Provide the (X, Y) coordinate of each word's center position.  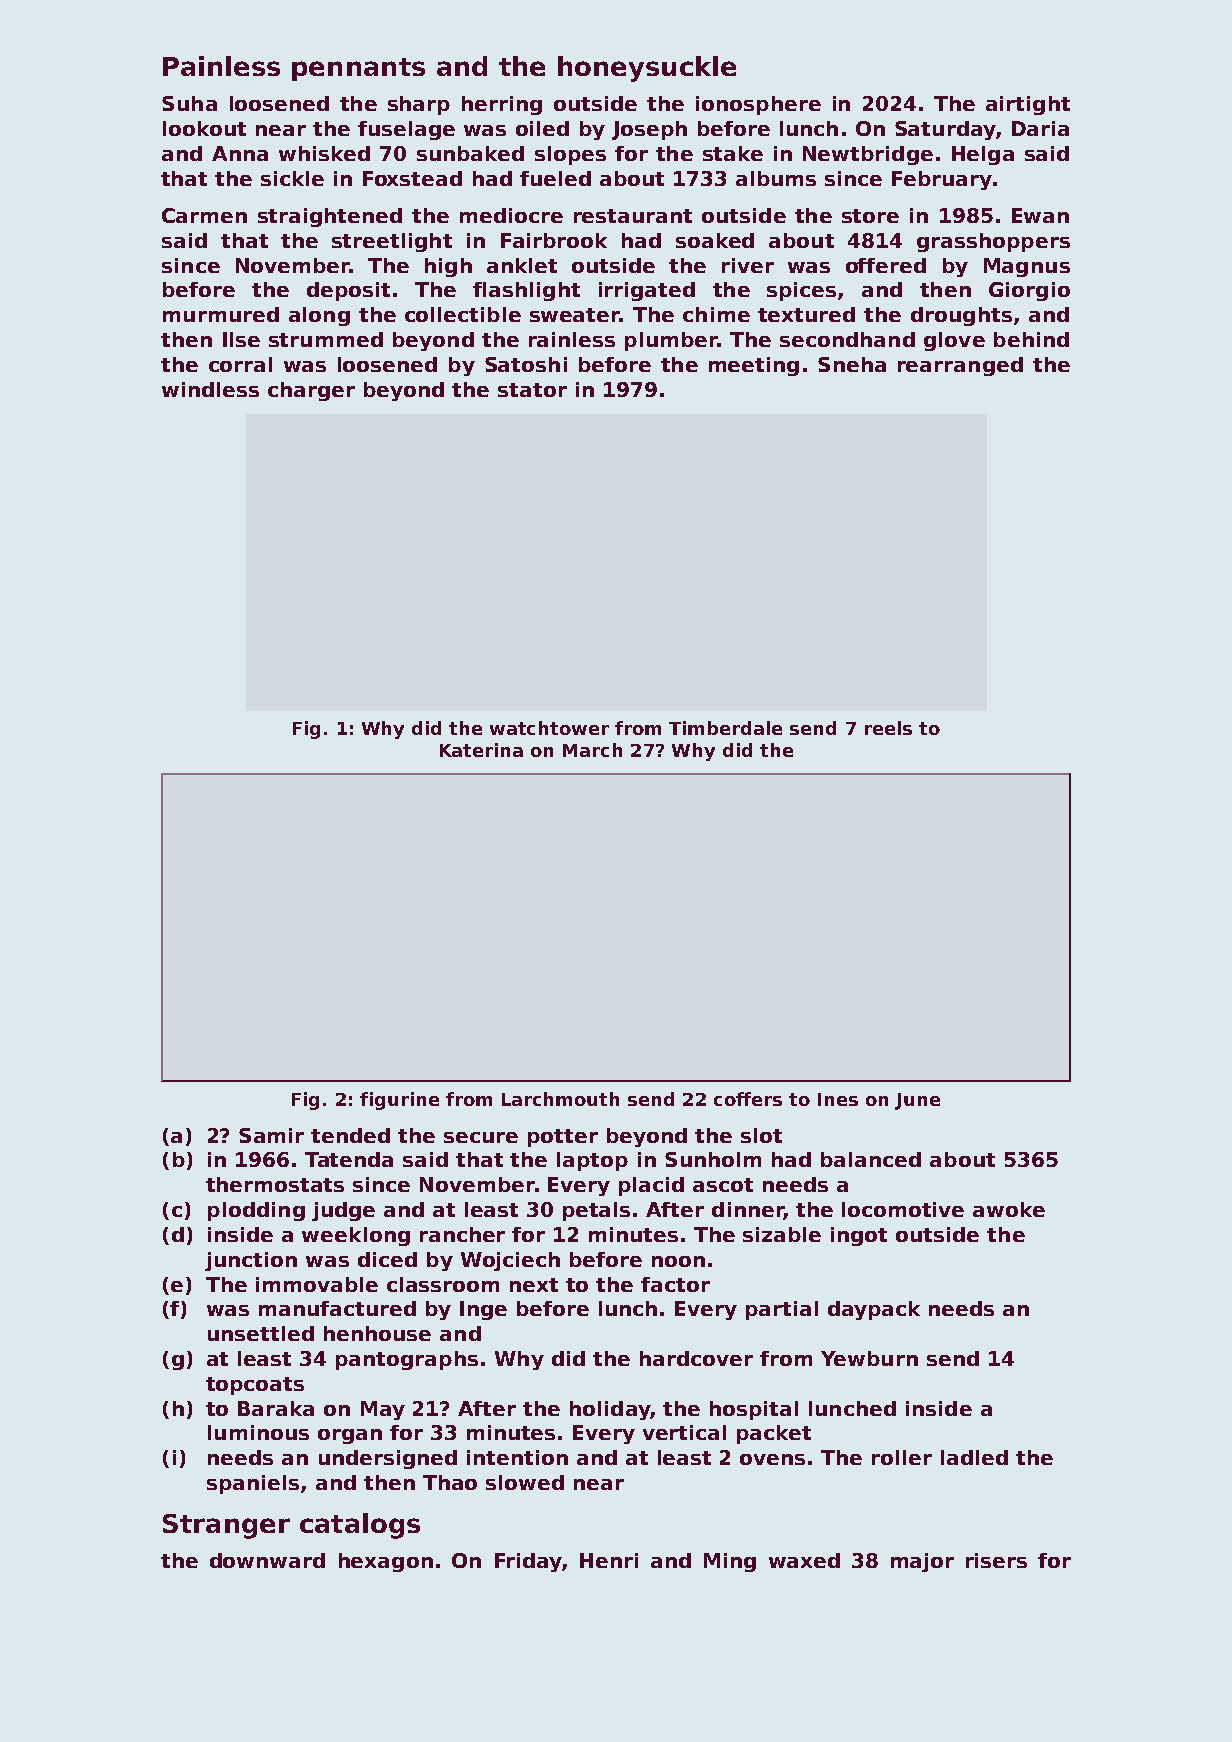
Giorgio (1029, 291)
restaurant (633, 216)
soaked (715, 240)
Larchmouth (560, 1099)
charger (311, 391)
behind (1031, 339)
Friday (528, 1562)
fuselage (406, 130)
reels (888, 728)
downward (267, 1560)
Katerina (481, 750)
